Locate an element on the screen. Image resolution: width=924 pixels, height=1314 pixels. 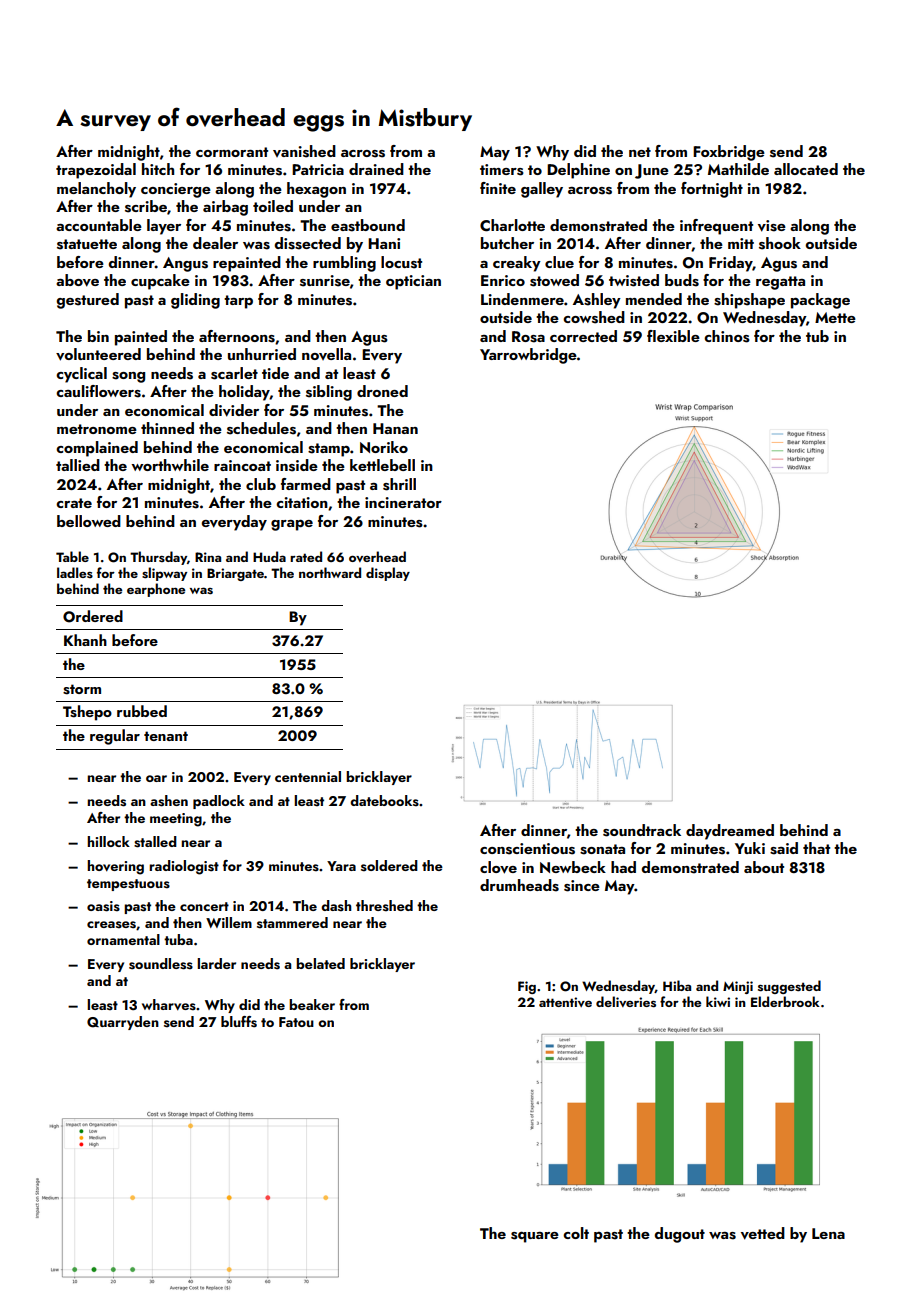
dugout is located at coordinates (679, 1235).
